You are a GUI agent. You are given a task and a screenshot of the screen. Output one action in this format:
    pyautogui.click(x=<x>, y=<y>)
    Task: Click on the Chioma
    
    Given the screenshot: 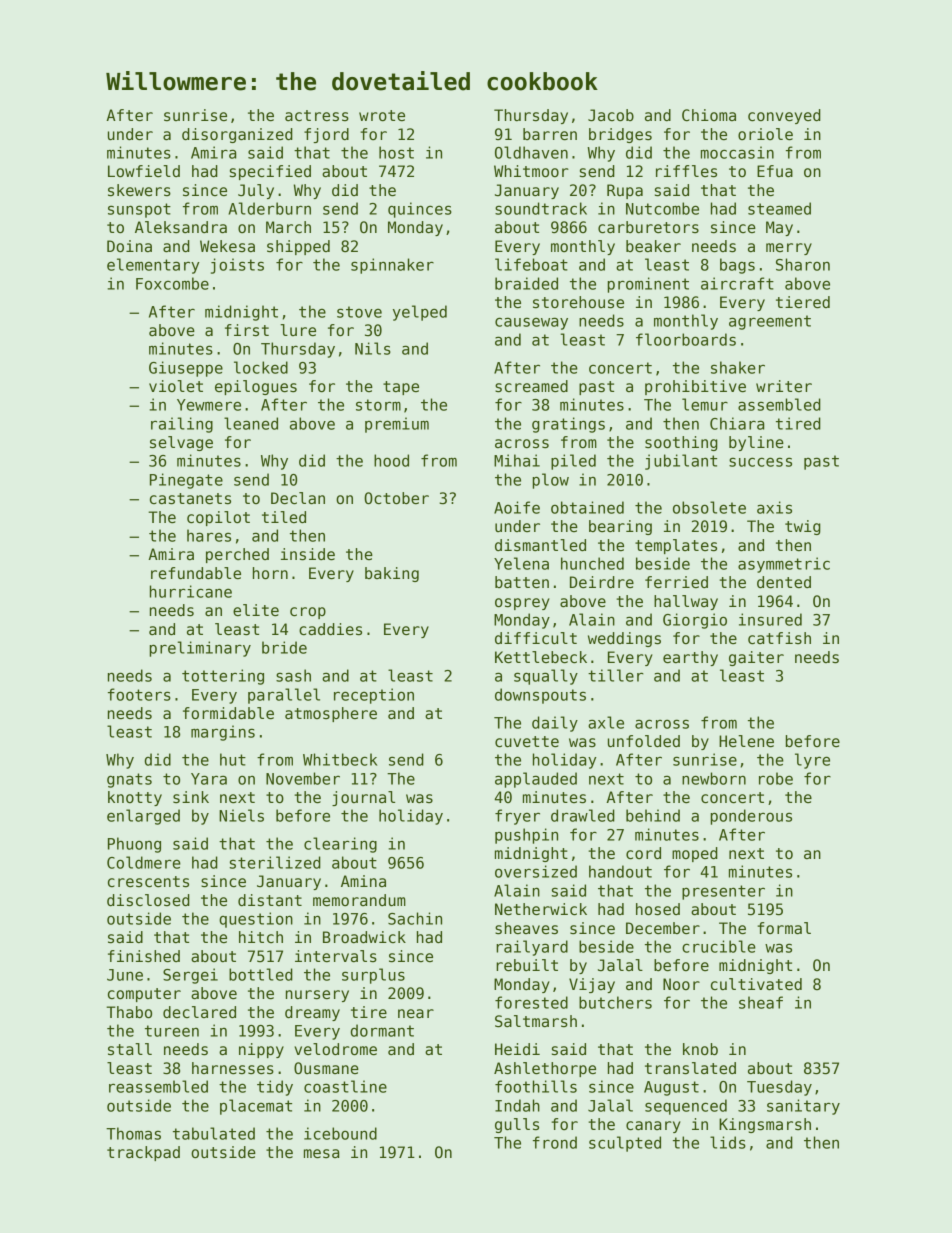 What is the action you would take?
    pyautogui.click(x=709, y=115)
